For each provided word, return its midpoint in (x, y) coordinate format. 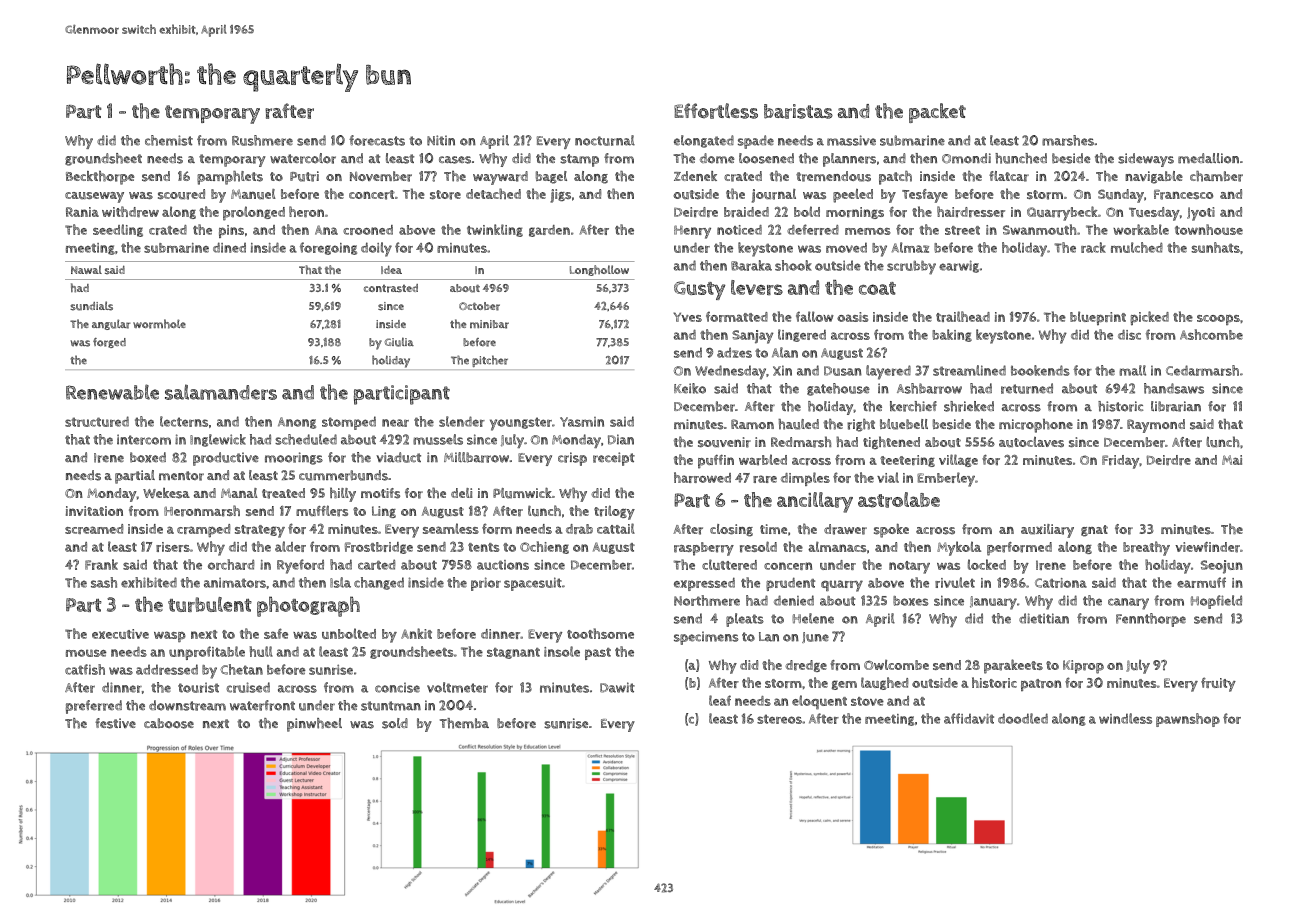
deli (461, 493)
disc (1129, 334)
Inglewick (218, 440)
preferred (94, 707)
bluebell (904, 424)
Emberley (946, 479)
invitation (94, 511)
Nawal (86, 269)
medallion (1208, 158)
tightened (891, 442)
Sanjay (752, 337)
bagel (551, 177)
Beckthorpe (100, 178)
